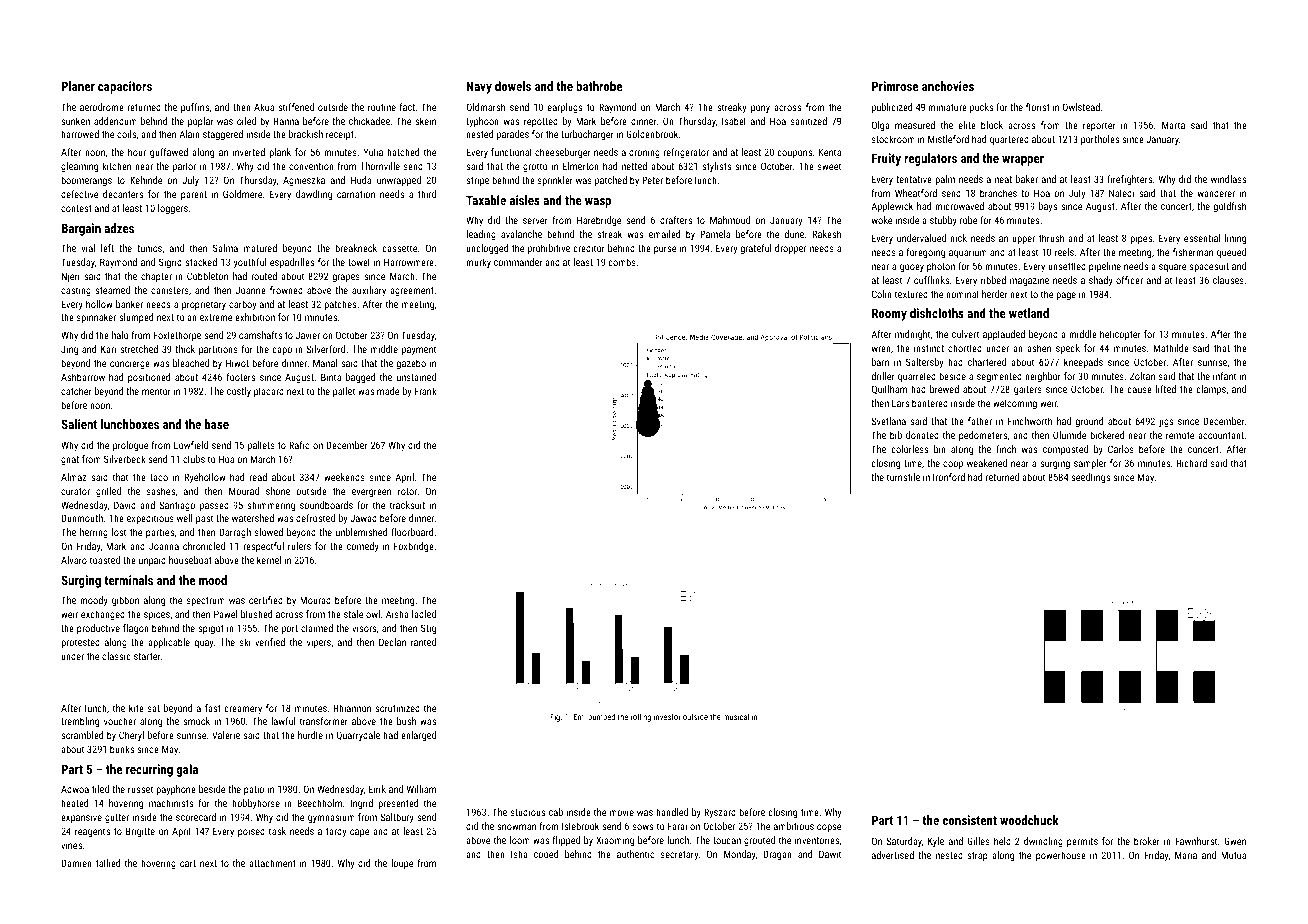 This screenshot has width=1308, height=924. What do you see at coordinates (736, 716) in the screenshot?
I see `musical` at bounding box center [736, 716].
